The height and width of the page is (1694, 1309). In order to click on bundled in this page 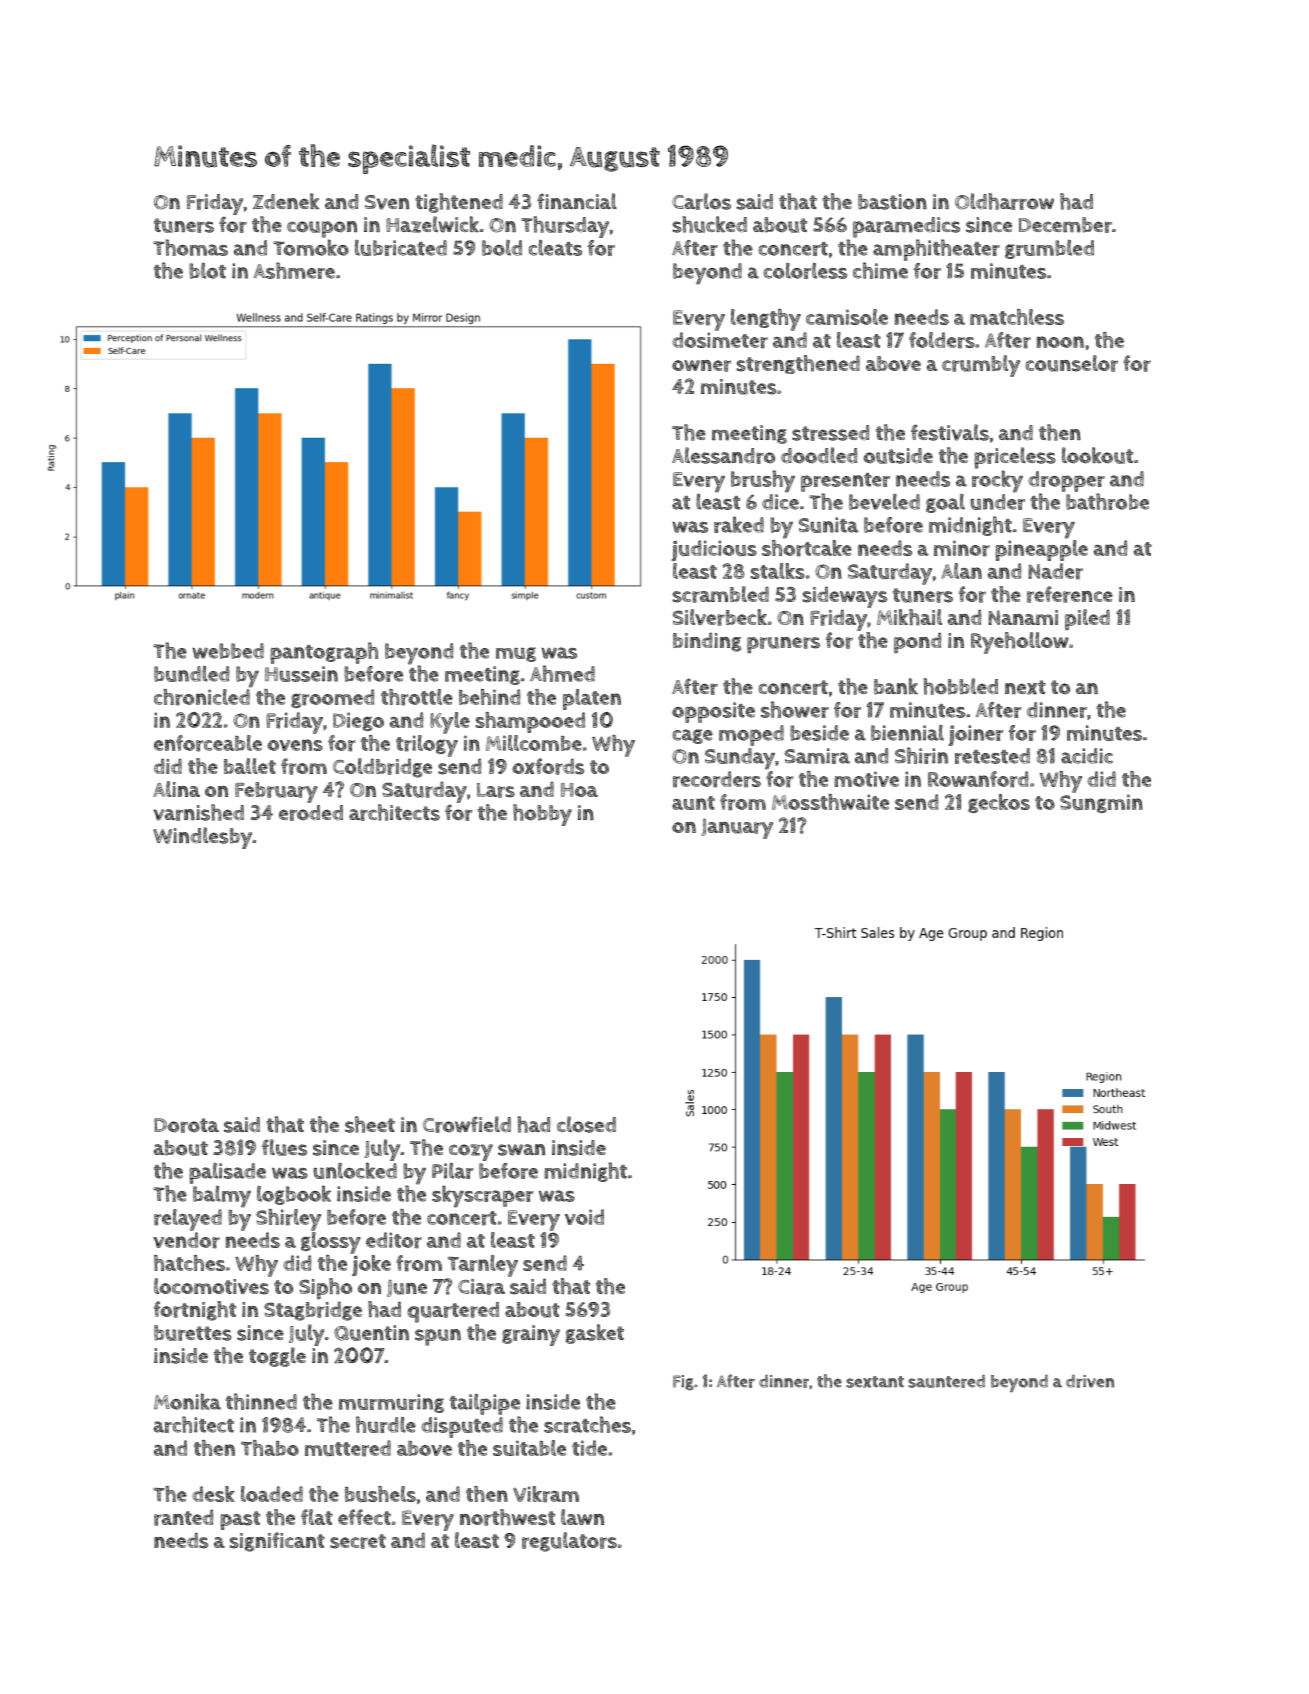, I will do `click(191, 674)`.
